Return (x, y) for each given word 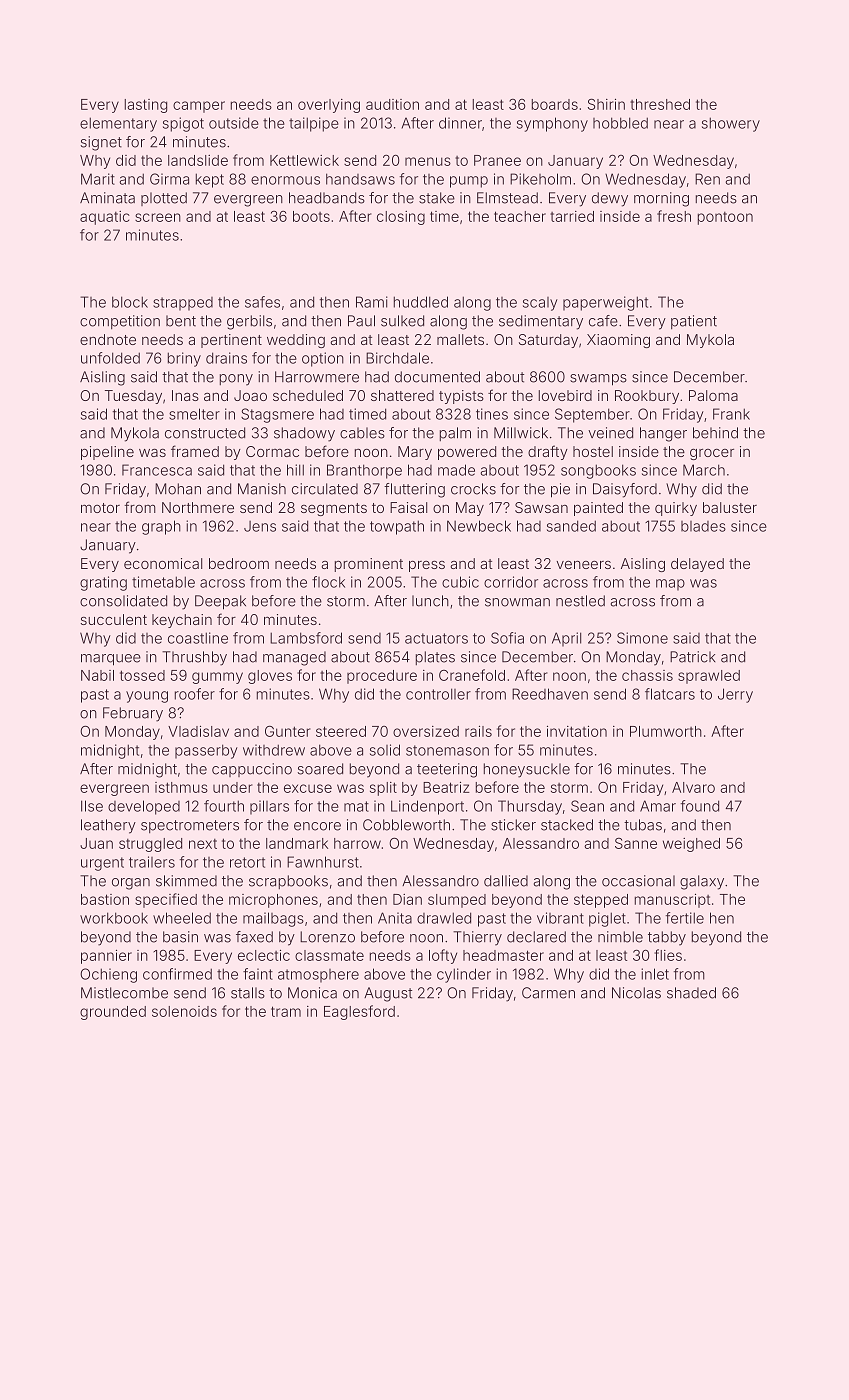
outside (234, 123)
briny (184, 359)
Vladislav (198, 731)
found (700, 806)
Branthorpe (364, 471)
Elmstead (507, 198)
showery (731, 124)
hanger (663, 434)
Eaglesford (359, 1012)
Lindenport (427, 807)
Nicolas (636, 993)
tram (286, 1011)
